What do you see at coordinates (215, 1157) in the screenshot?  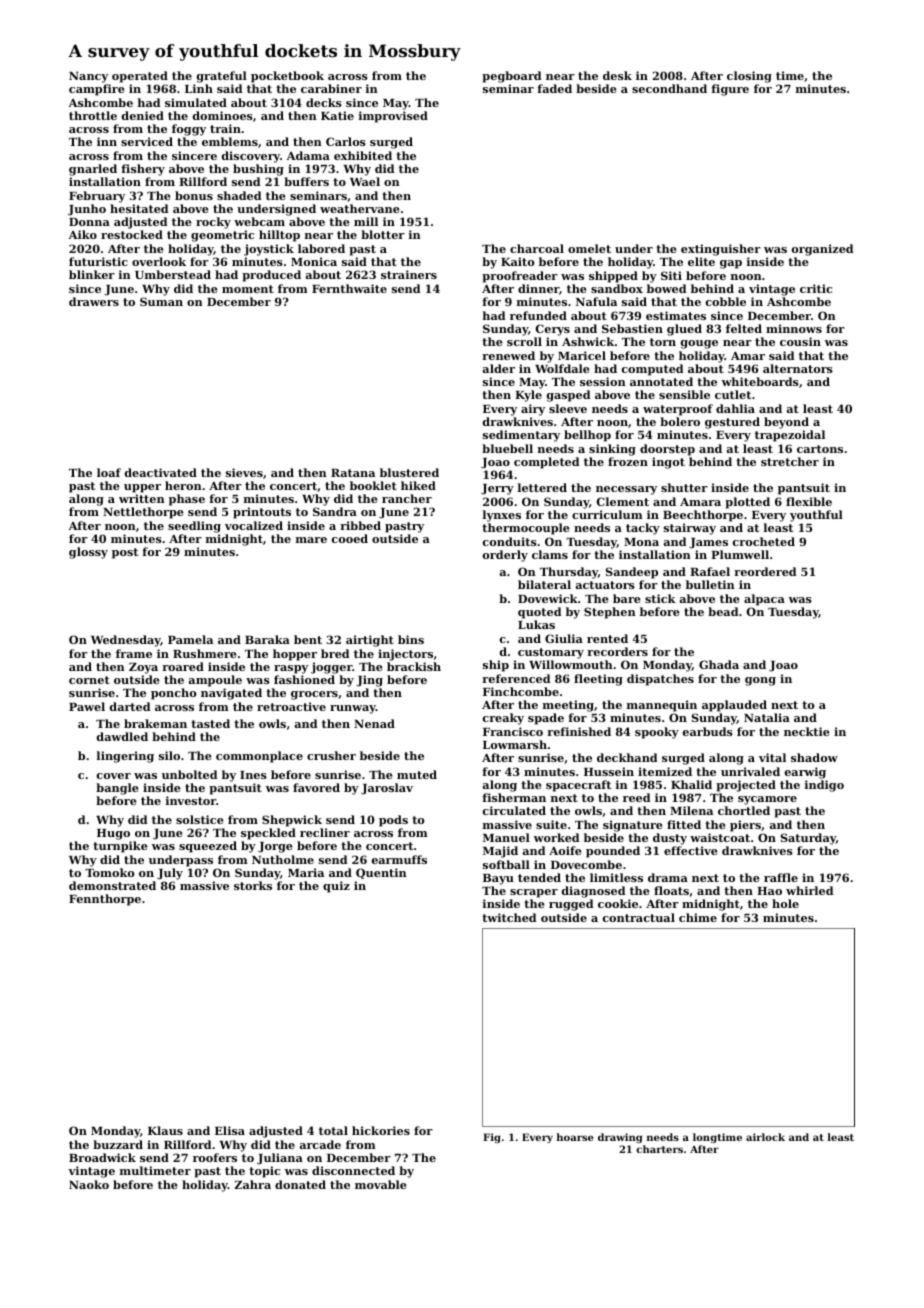 I see `roofers` at bounding box center [215, 1157].
